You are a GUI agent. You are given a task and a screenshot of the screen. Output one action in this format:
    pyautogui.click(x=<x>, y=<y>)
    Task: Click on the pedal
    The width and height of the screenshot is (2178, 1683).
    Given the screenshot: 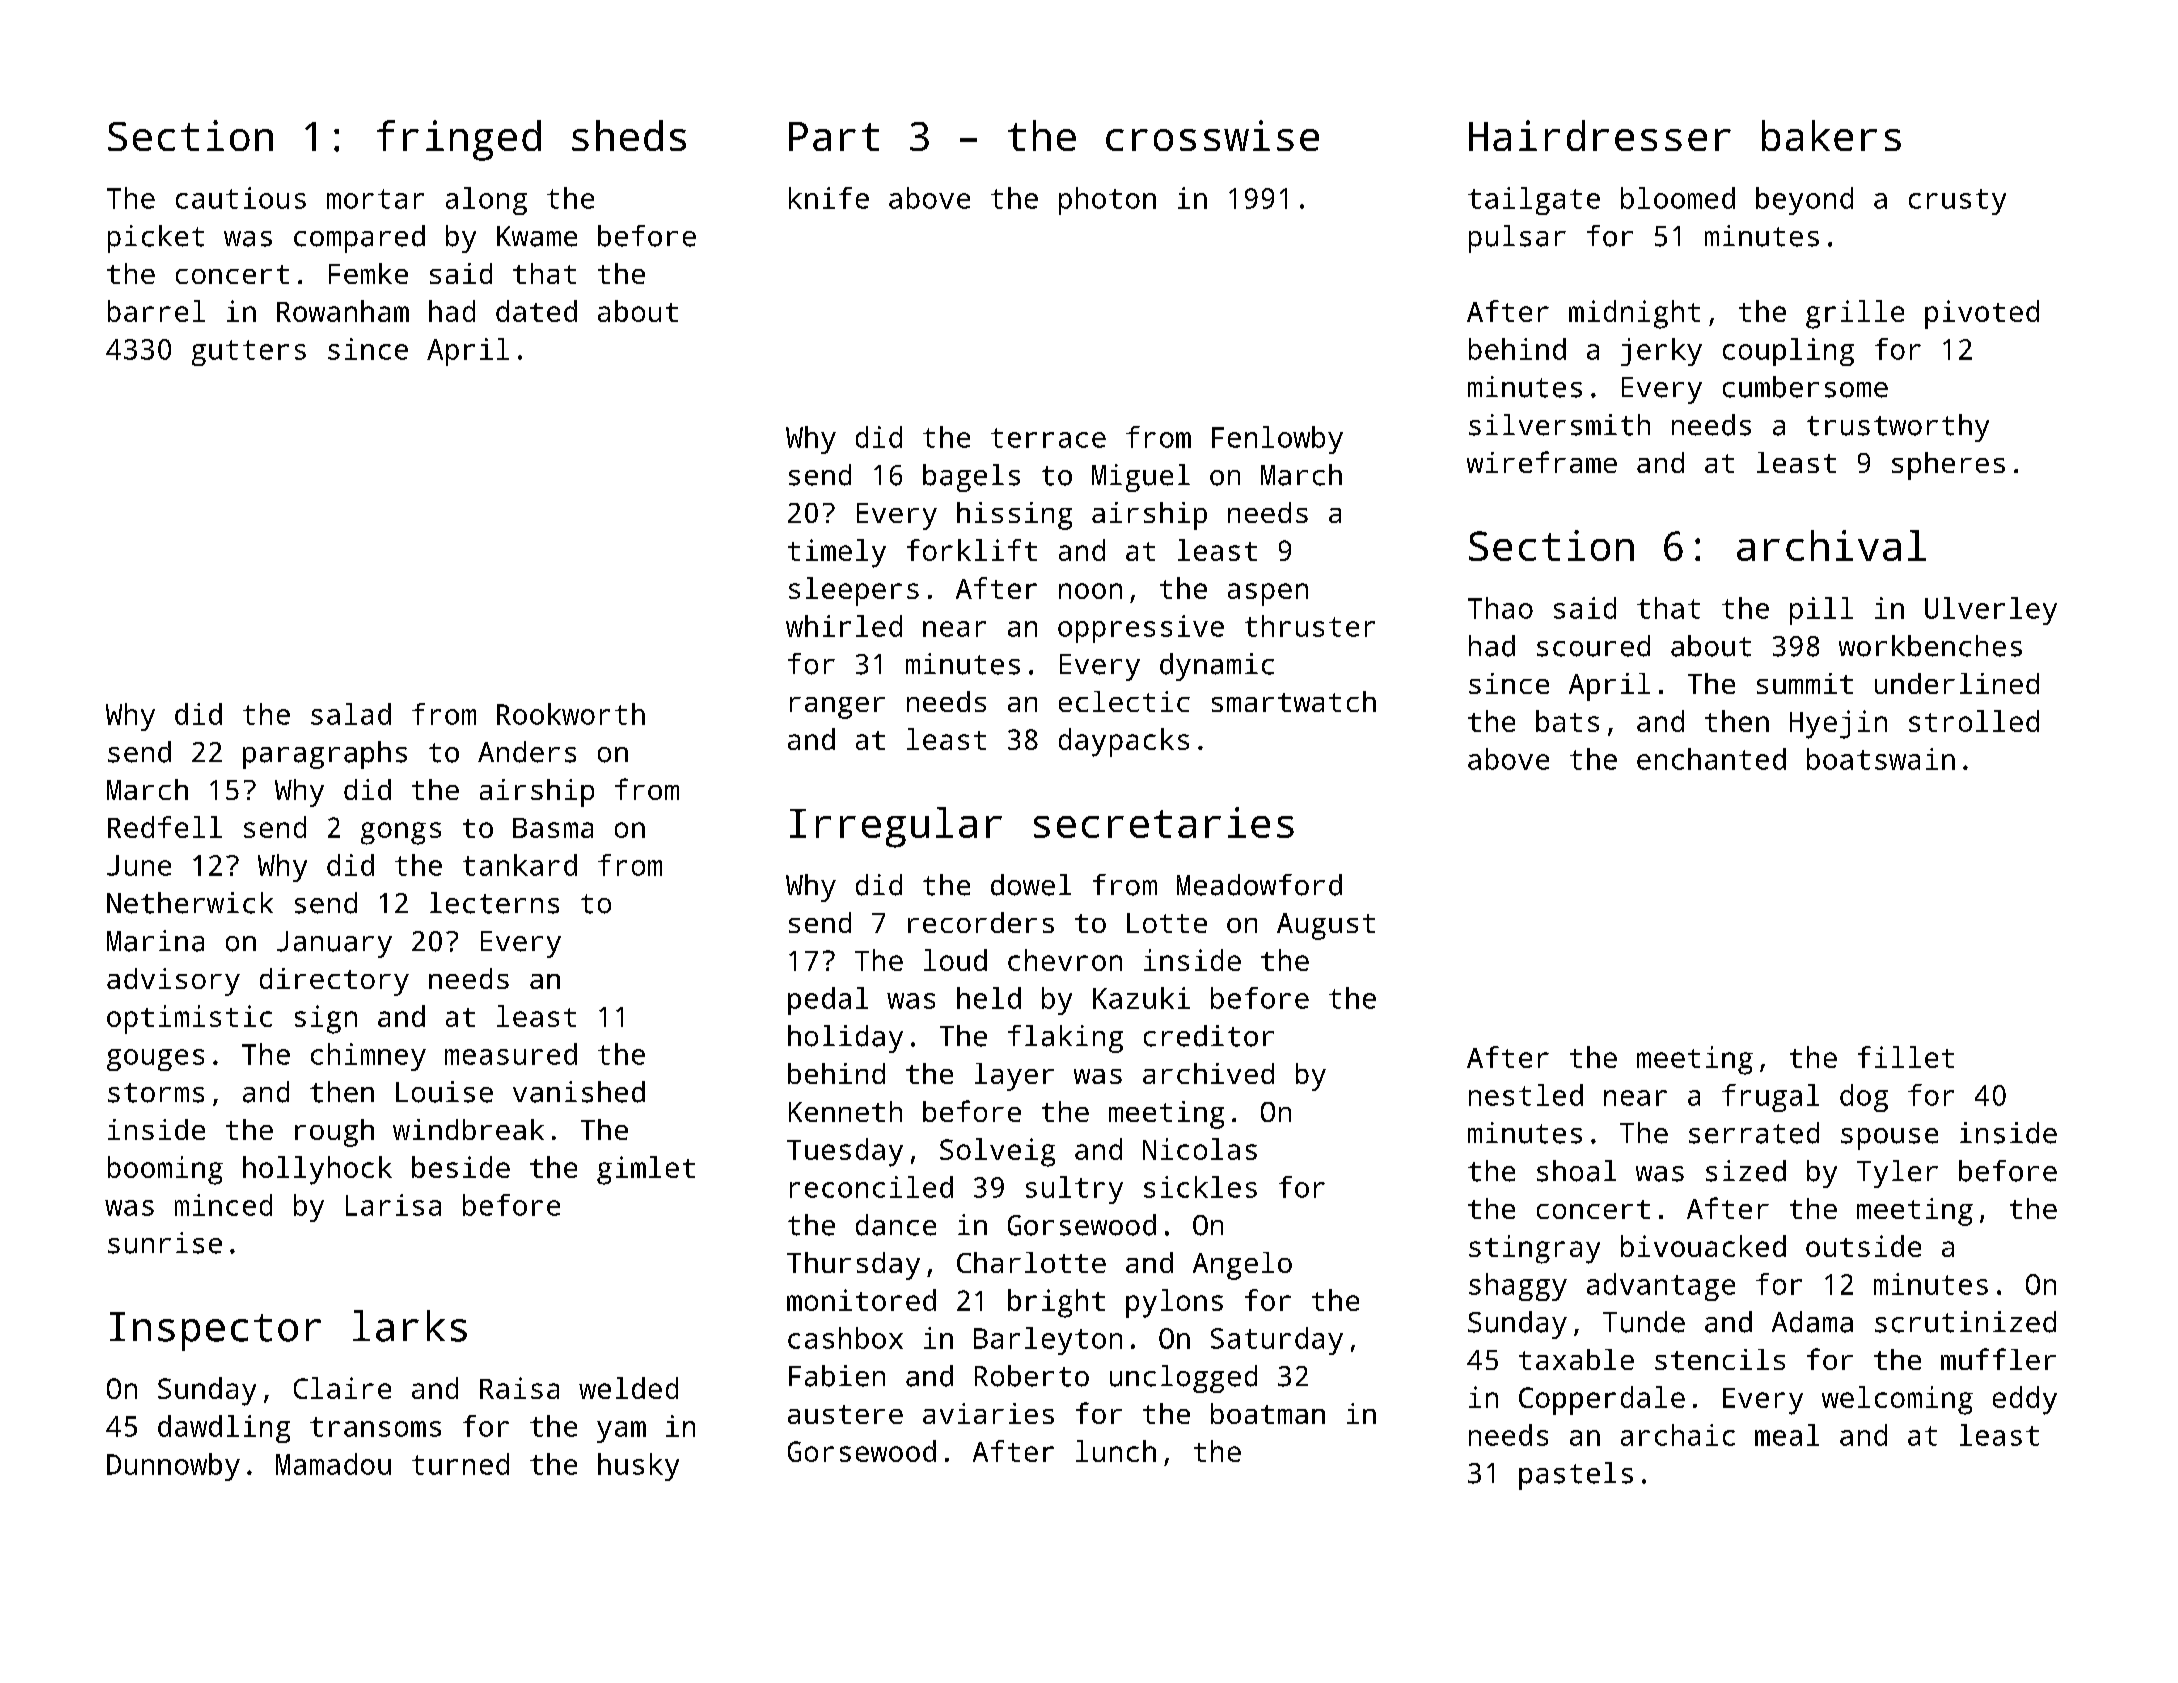 What is the action you would take?
    pyautogui.click(x=828, y=1001)
